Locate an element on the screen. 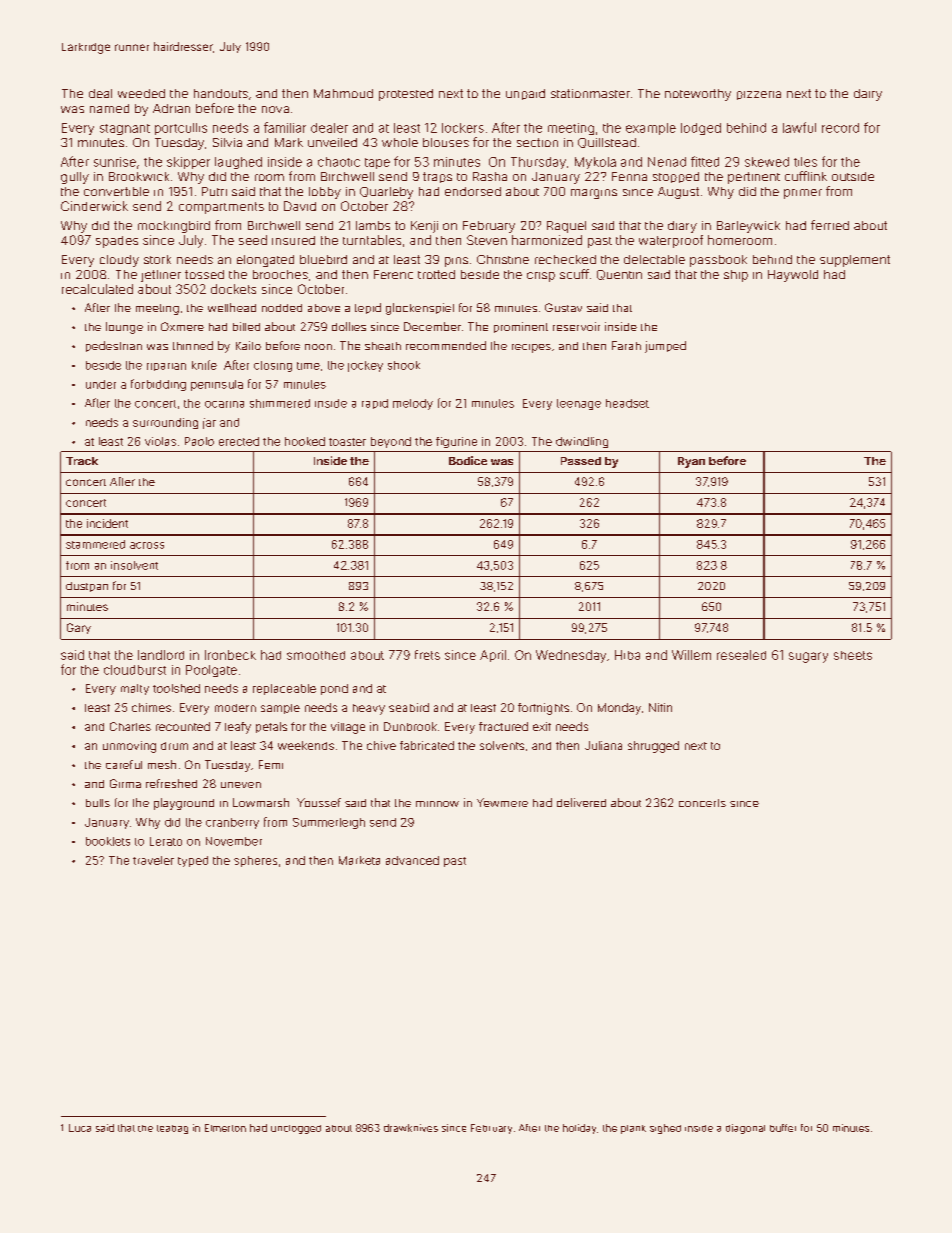 This screenshot has width=952, height=1233. nova is located at coordinates (275, 109).
